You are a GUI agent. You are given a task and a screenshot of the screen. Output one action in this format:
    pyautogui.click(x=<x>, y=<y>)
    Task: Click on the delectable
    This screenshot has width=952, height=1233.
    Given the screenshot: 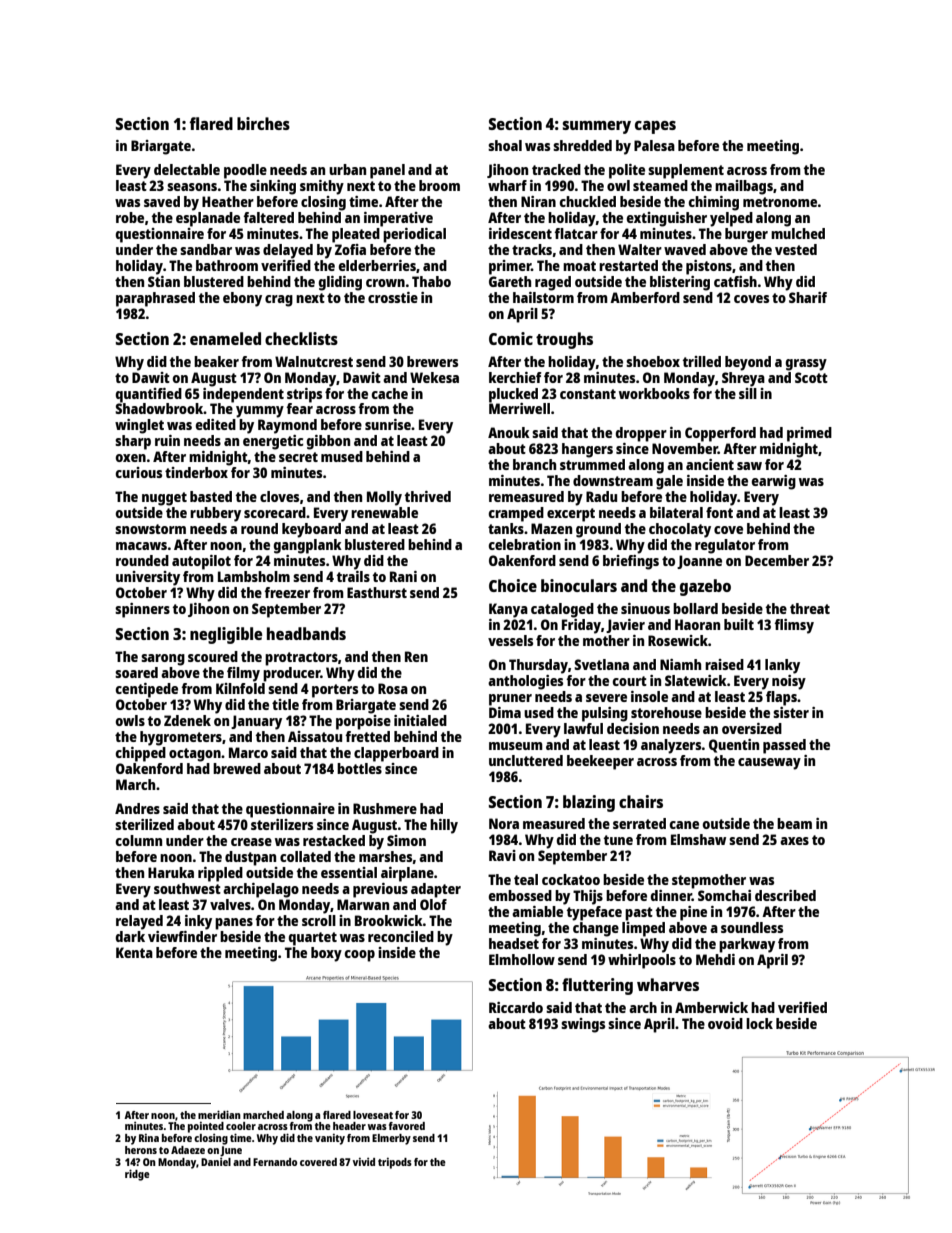 What is the action you would take?
    pyautogui.click(x=187, y=169)
